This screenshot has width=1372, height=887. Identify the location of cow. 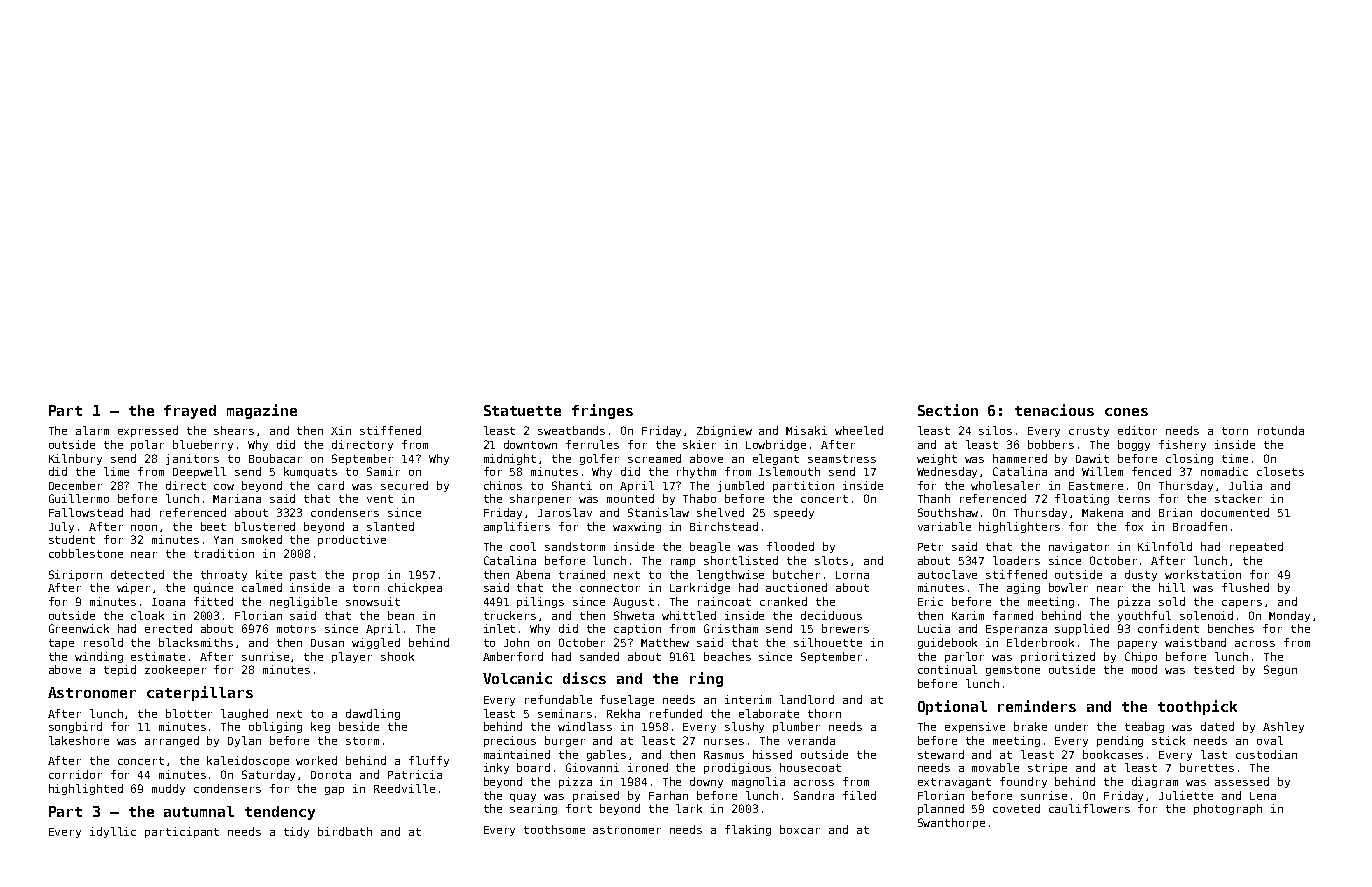
(224, 487).
